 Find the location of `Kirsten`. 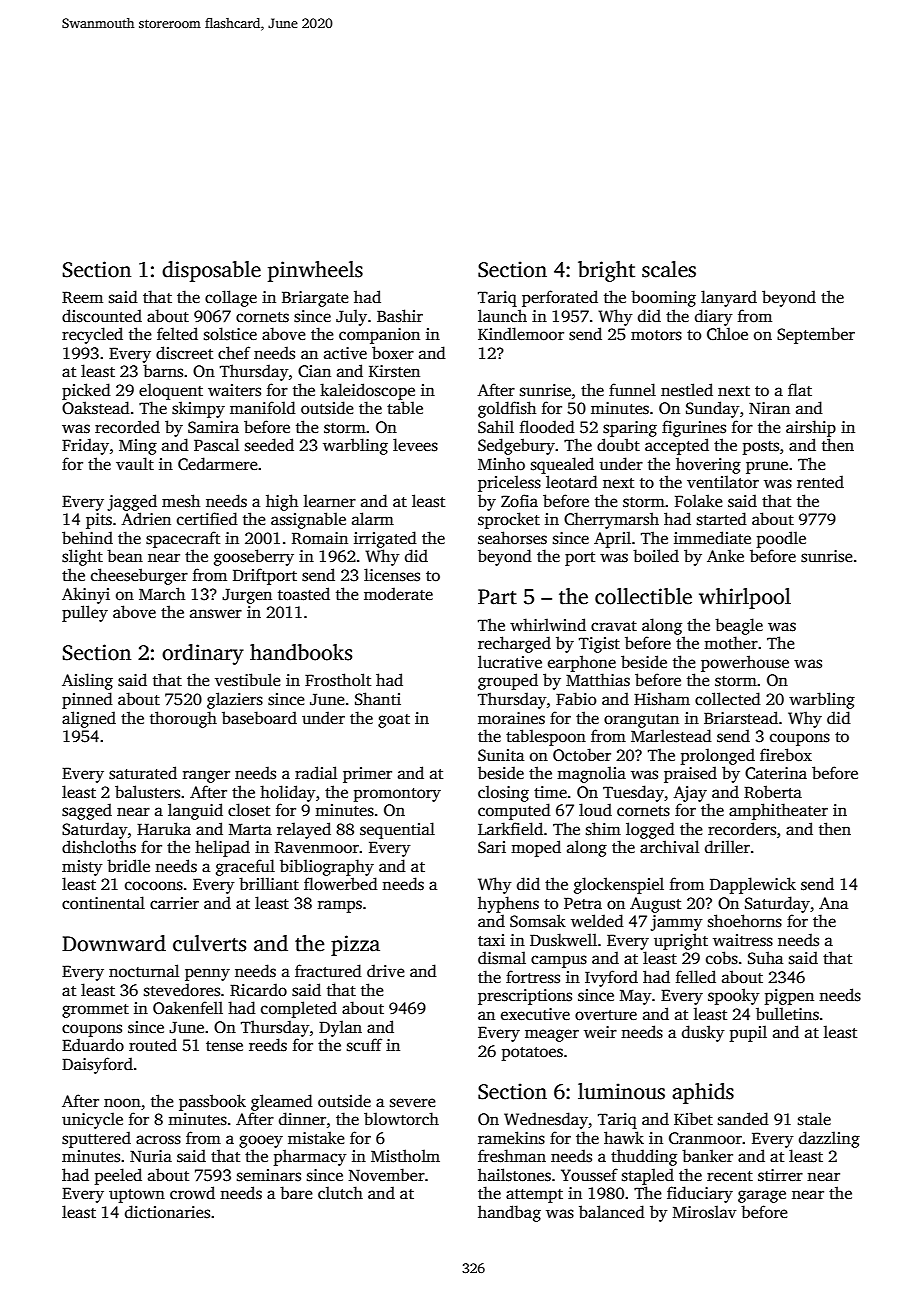

Kirsten is located at coordinates (394, 371).
